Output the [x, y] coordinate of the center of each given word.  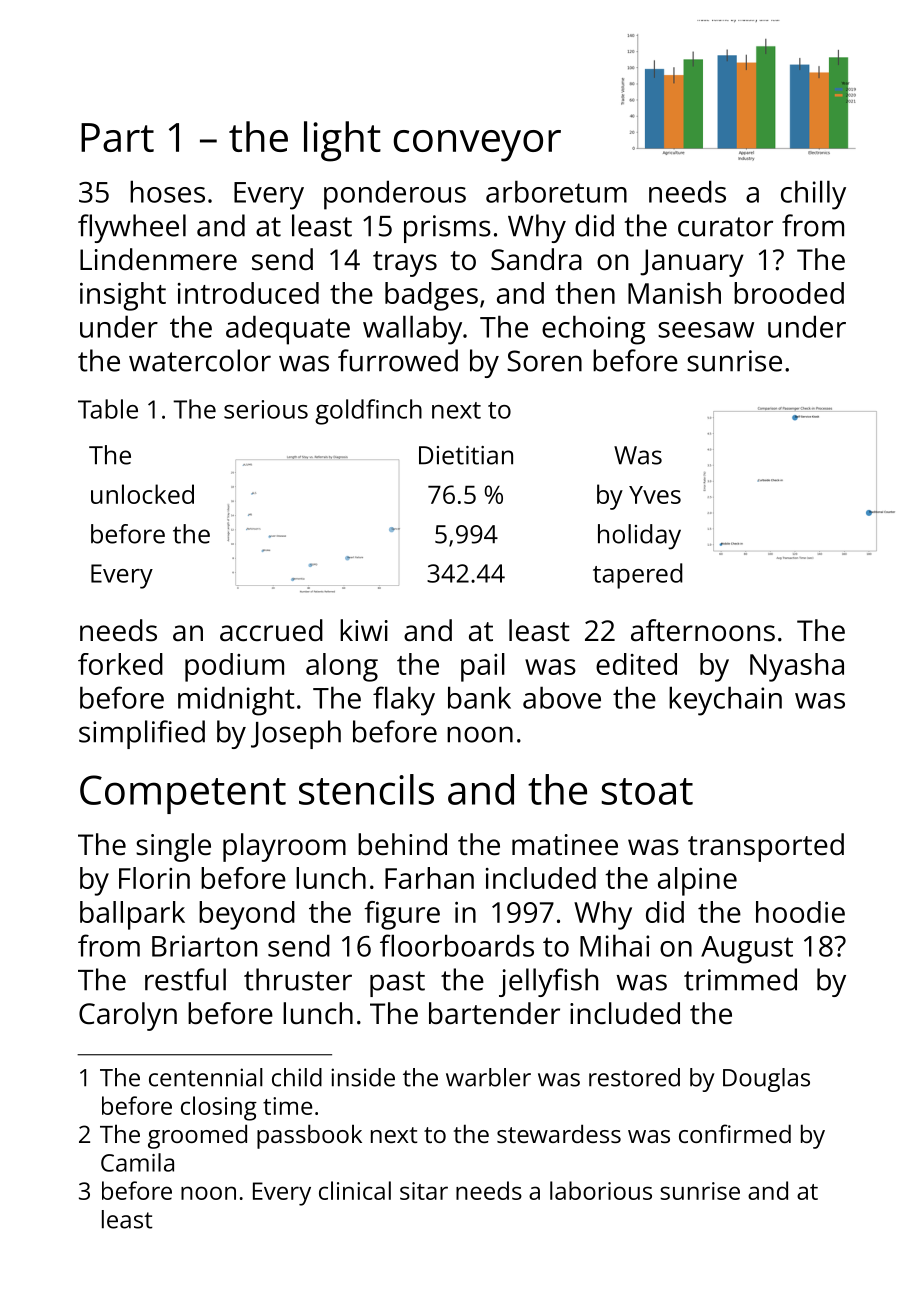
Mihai [614, 945]
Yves [655, 495]
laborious [601, 1190]
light [342, 141]
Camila [137, 1162]
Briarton [204, 946]
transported [766, 847]
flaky [404, 701]
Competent [183, 794]
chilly [813, 195]
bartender [494, 1013]
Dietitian [466, 455]
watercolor [200, 360]
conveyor [477, 146]
